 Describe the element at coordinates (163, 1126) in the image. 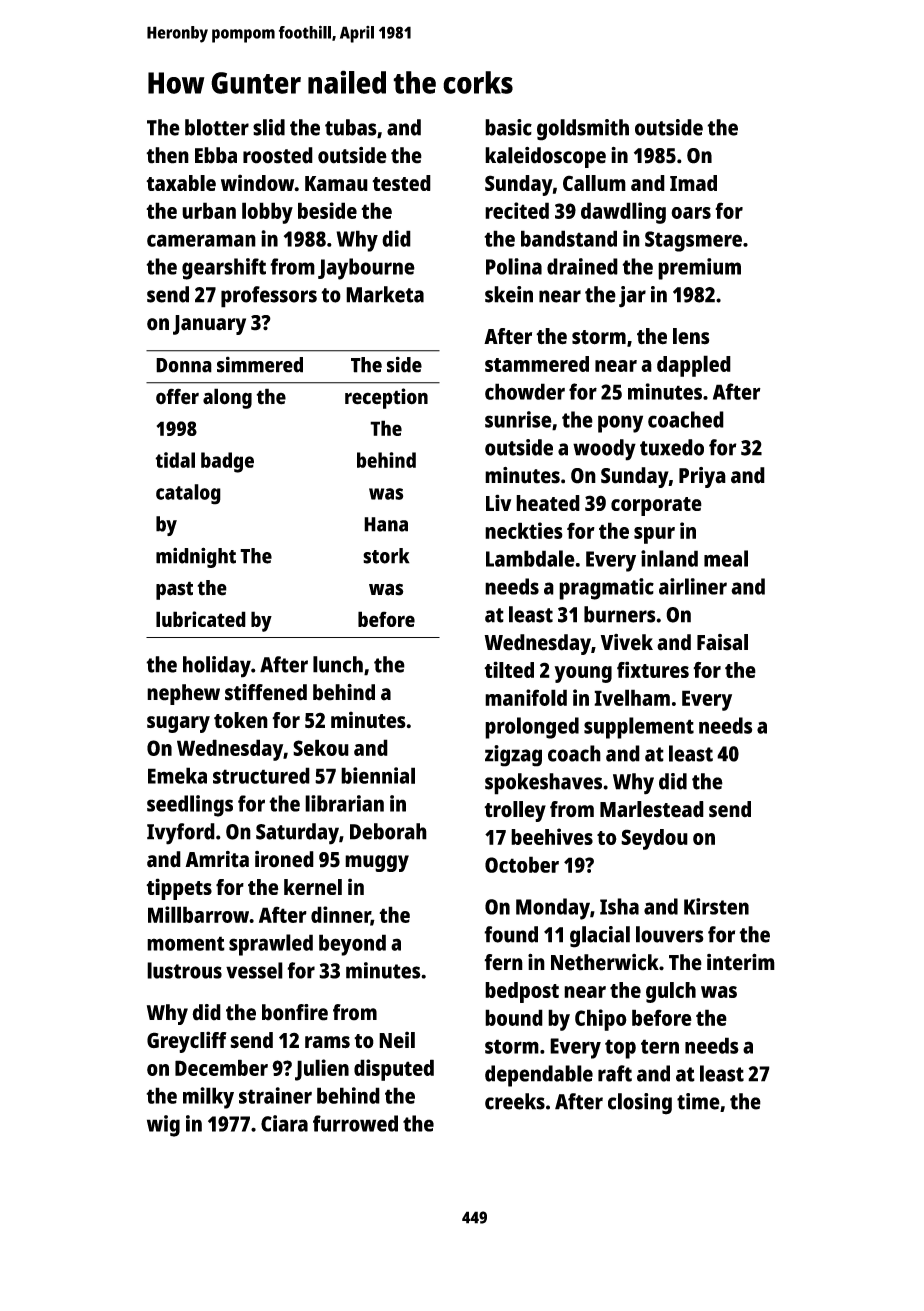

I see `wig` at that location.
